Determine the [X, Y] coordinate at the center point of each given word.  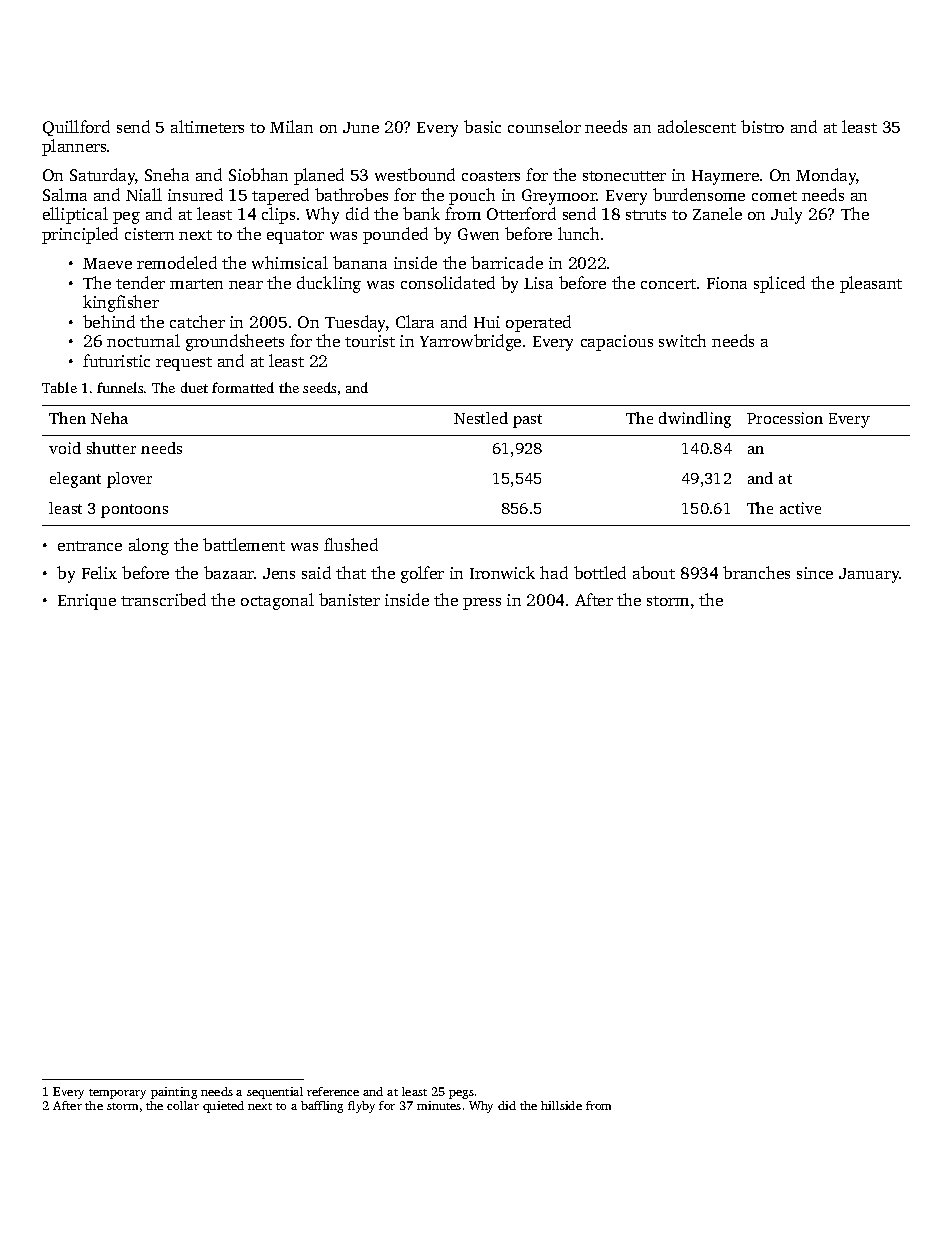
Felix [99, 572]
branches [756, 572]
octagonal [277, 601]
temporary [117, 1094]
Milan [291, 126]
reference [333, 1091]
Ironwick [502, 572]
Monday [826, 176]
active [800, 508]
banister [349, 599]
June [361, 127]
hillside [561, 1105]
